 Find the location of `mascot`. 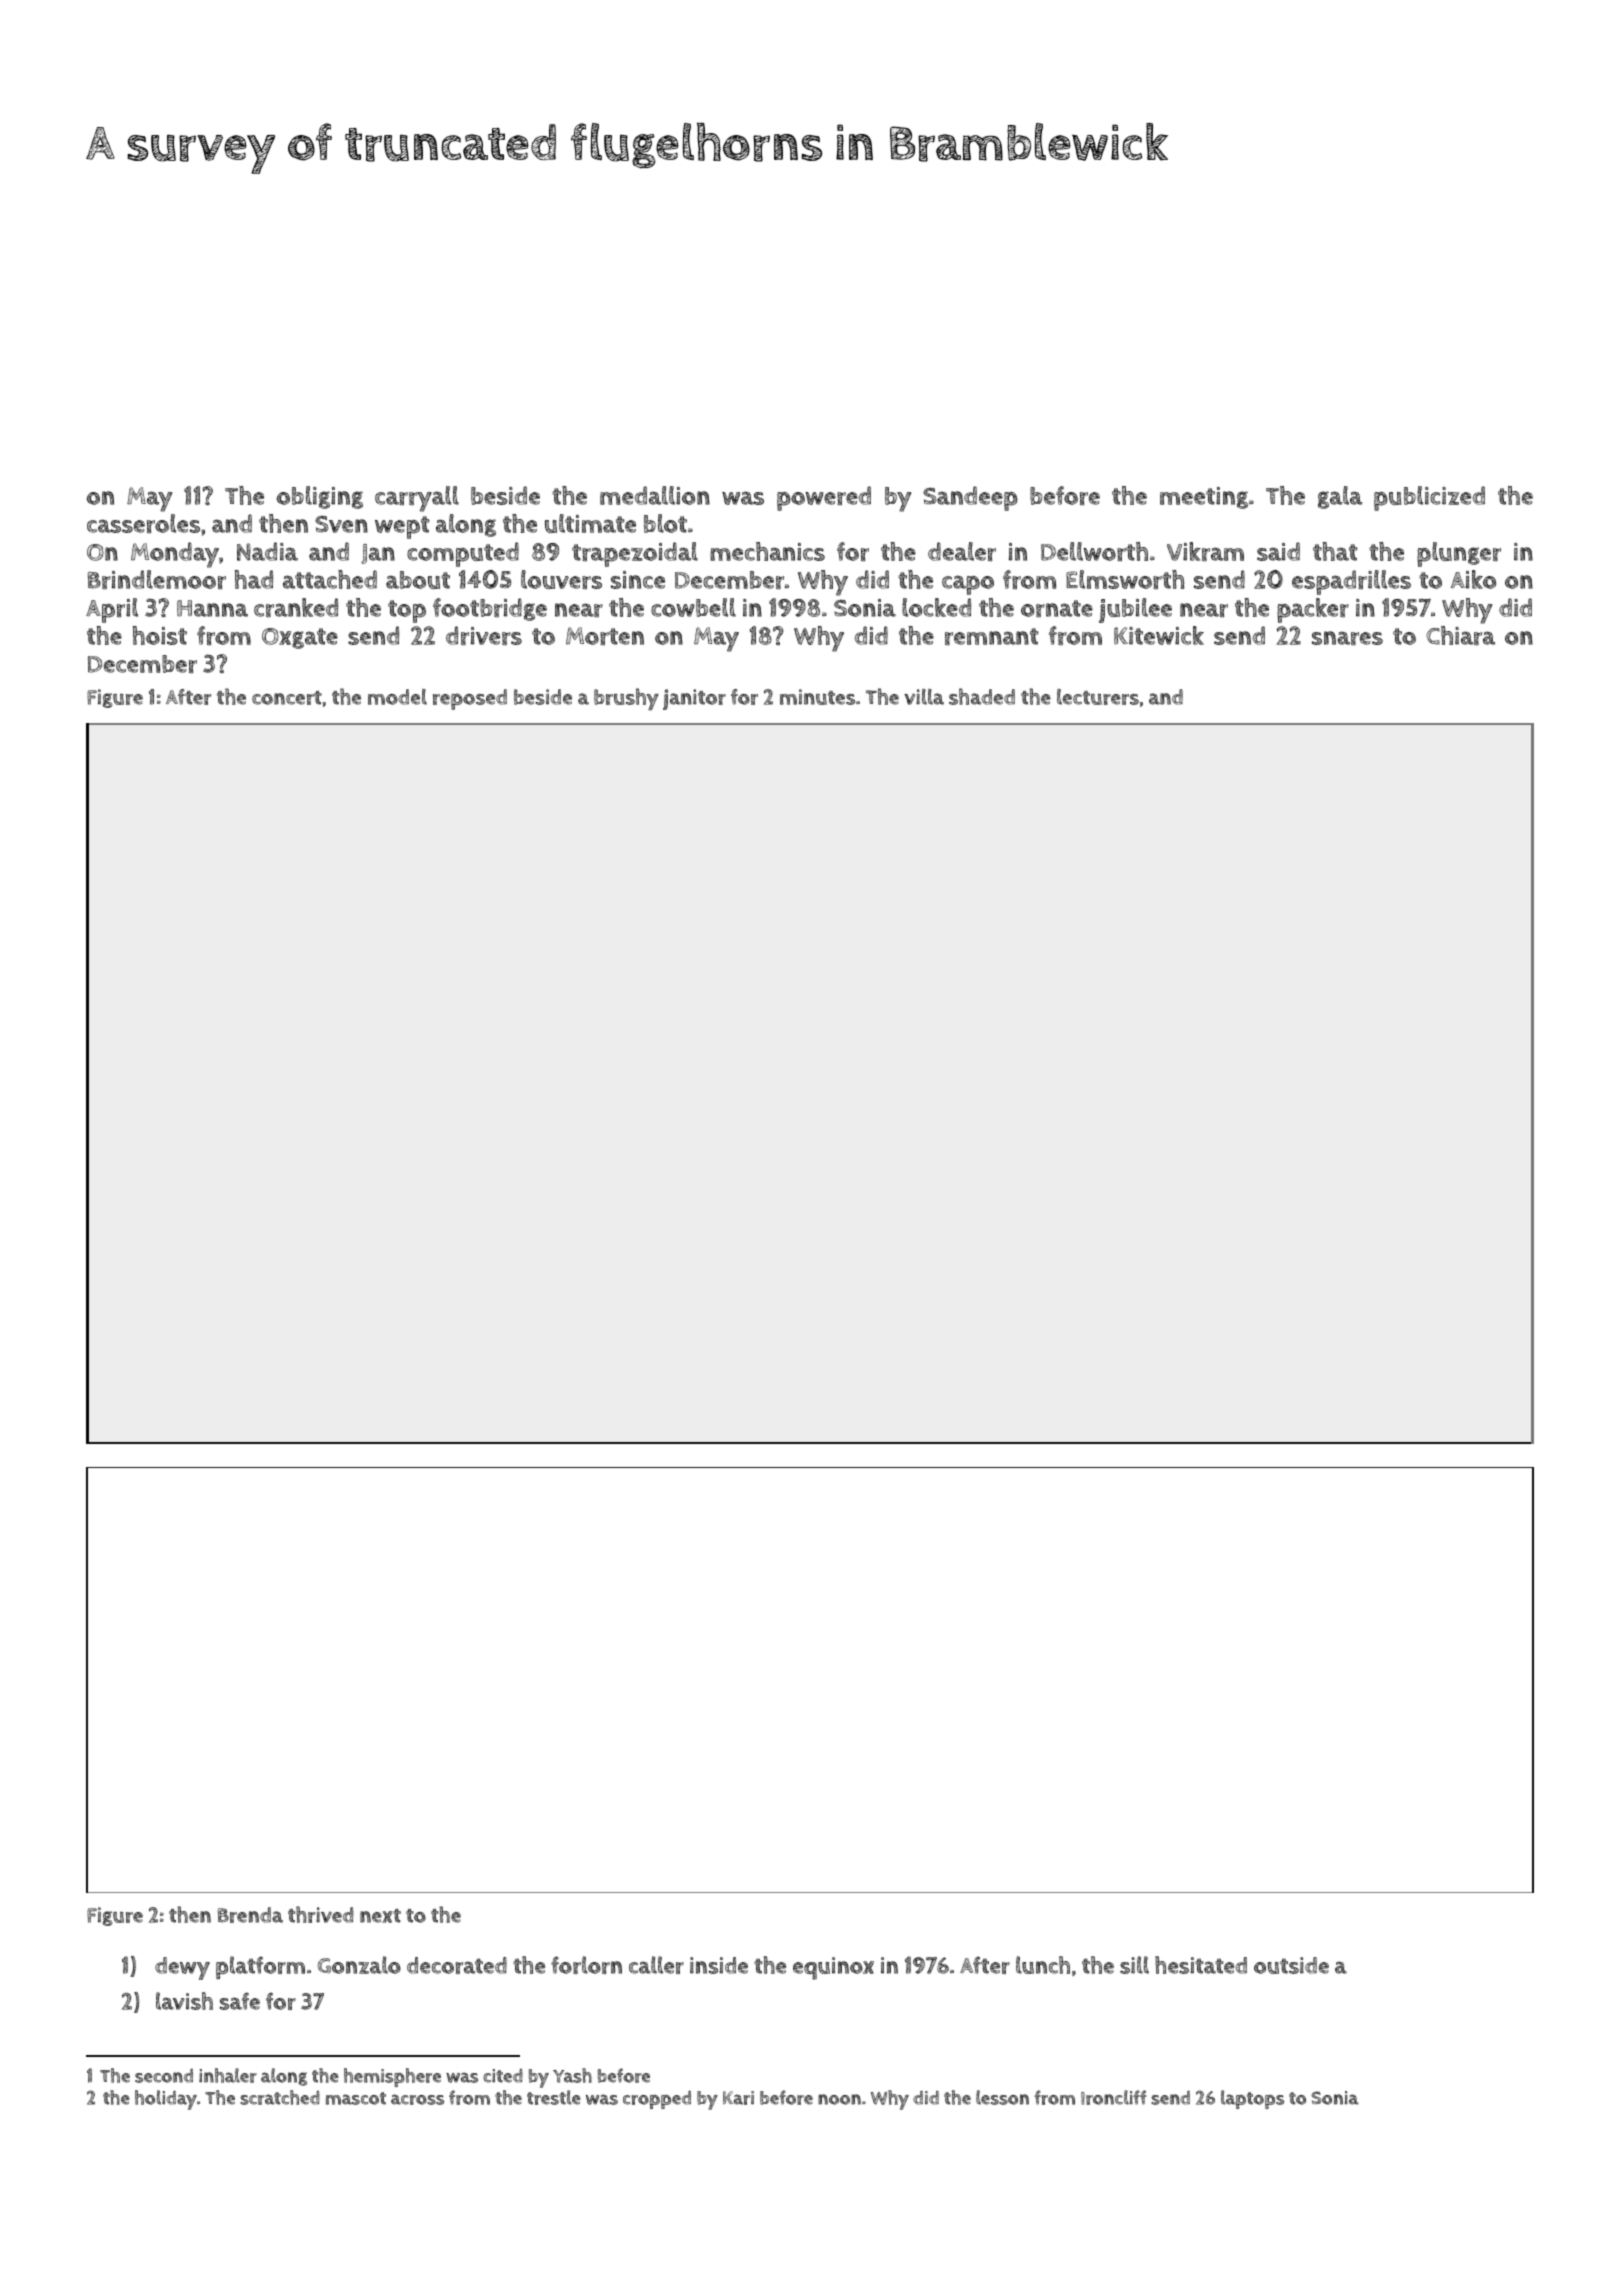

mascot is located at coordinates (356, 2098).
